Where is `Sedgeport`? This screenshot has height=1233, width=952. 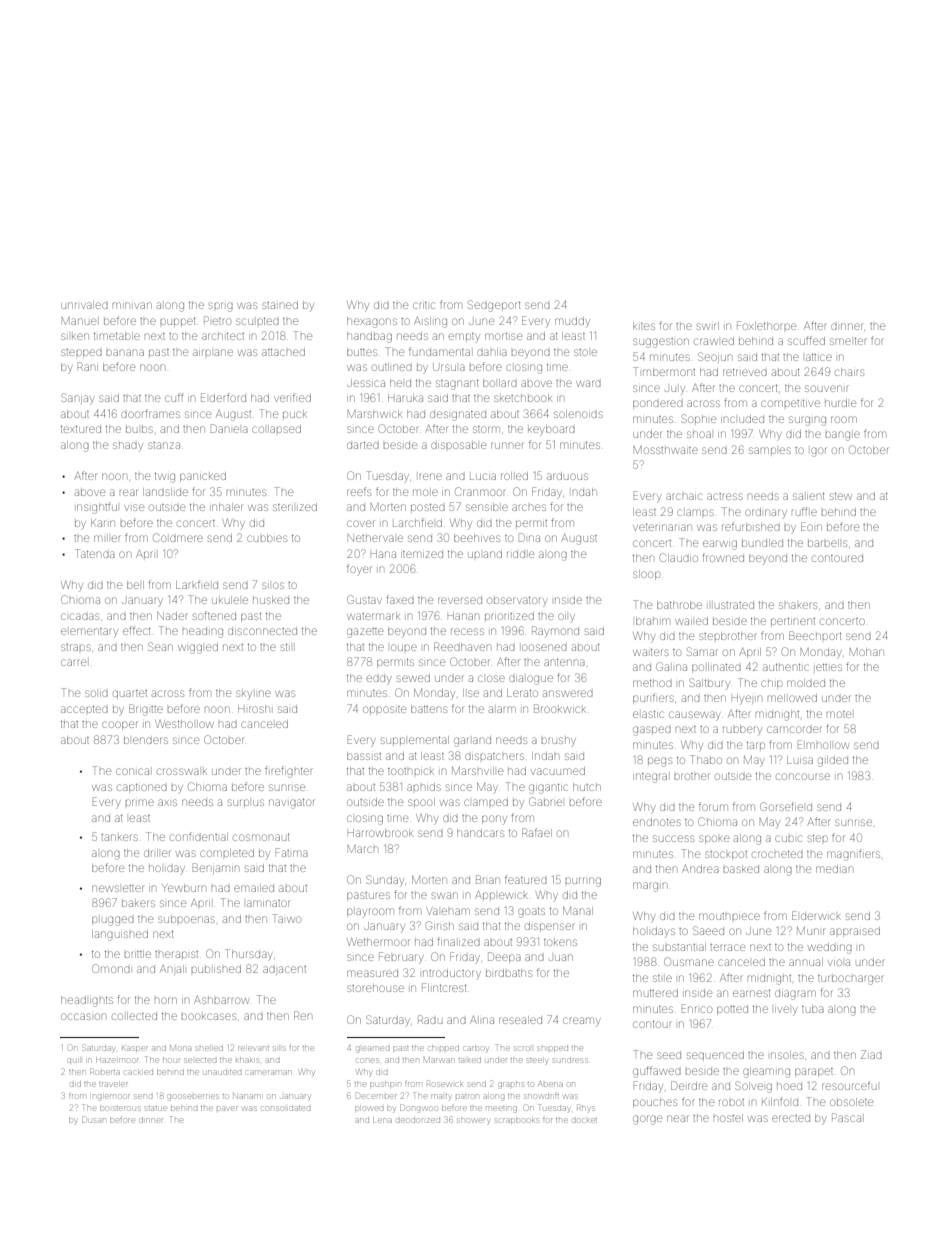 Sedgeport is located at coordinates (494, 306).
